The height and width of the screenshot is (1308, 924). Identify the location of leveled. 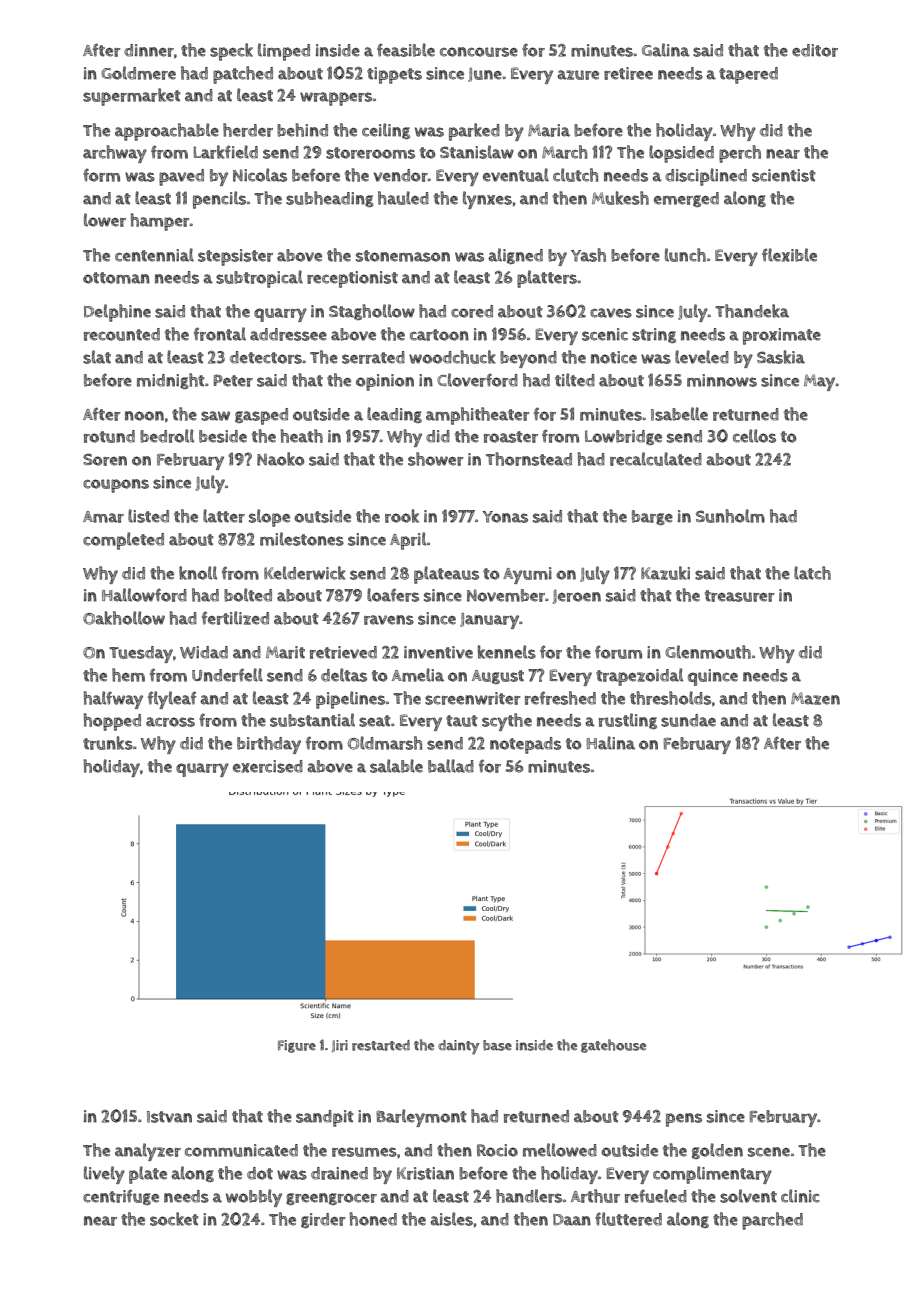
(702, 357).
